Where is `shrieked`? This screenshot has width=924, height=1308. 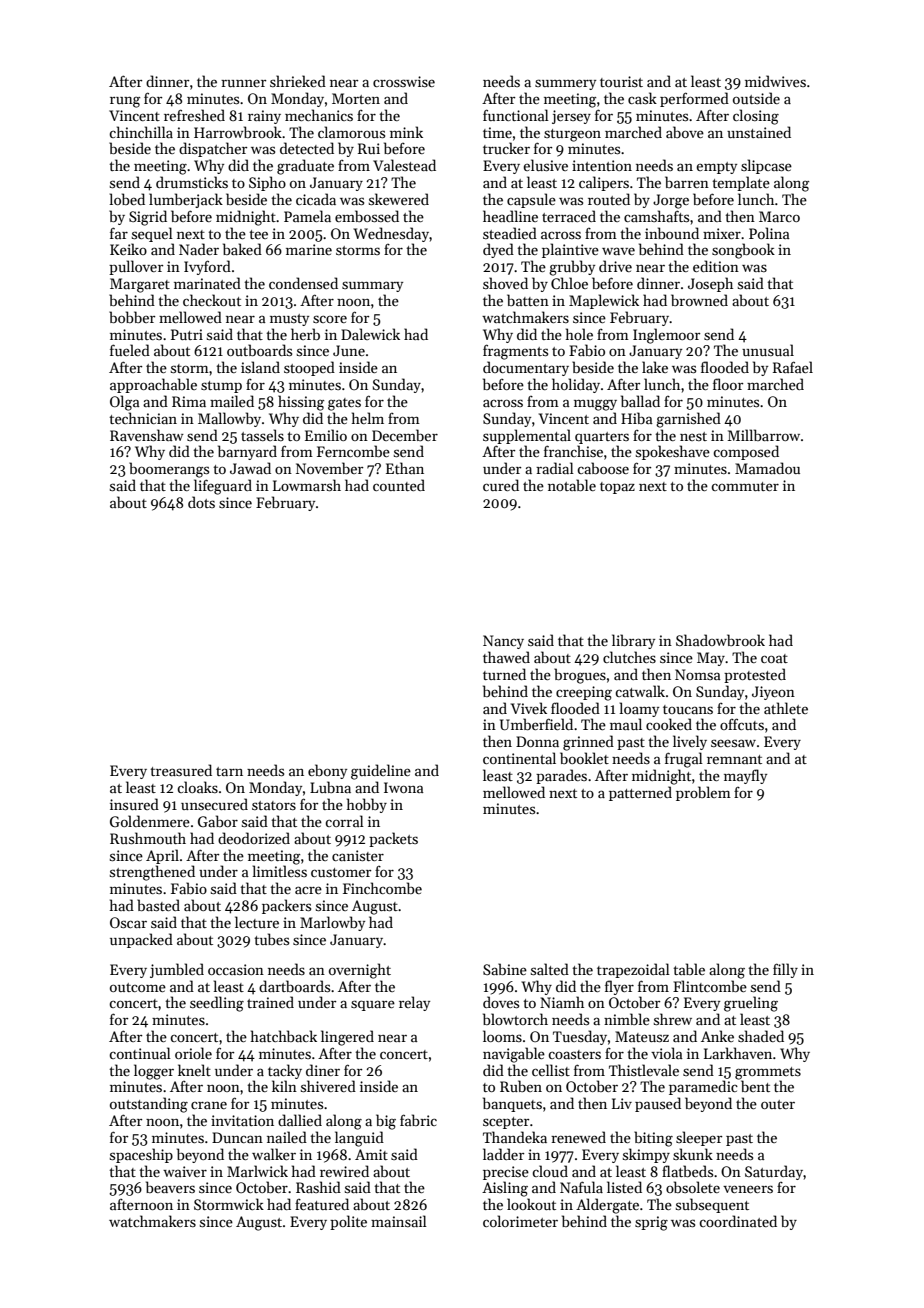
shrieked is located at coordinates (298, 81).
